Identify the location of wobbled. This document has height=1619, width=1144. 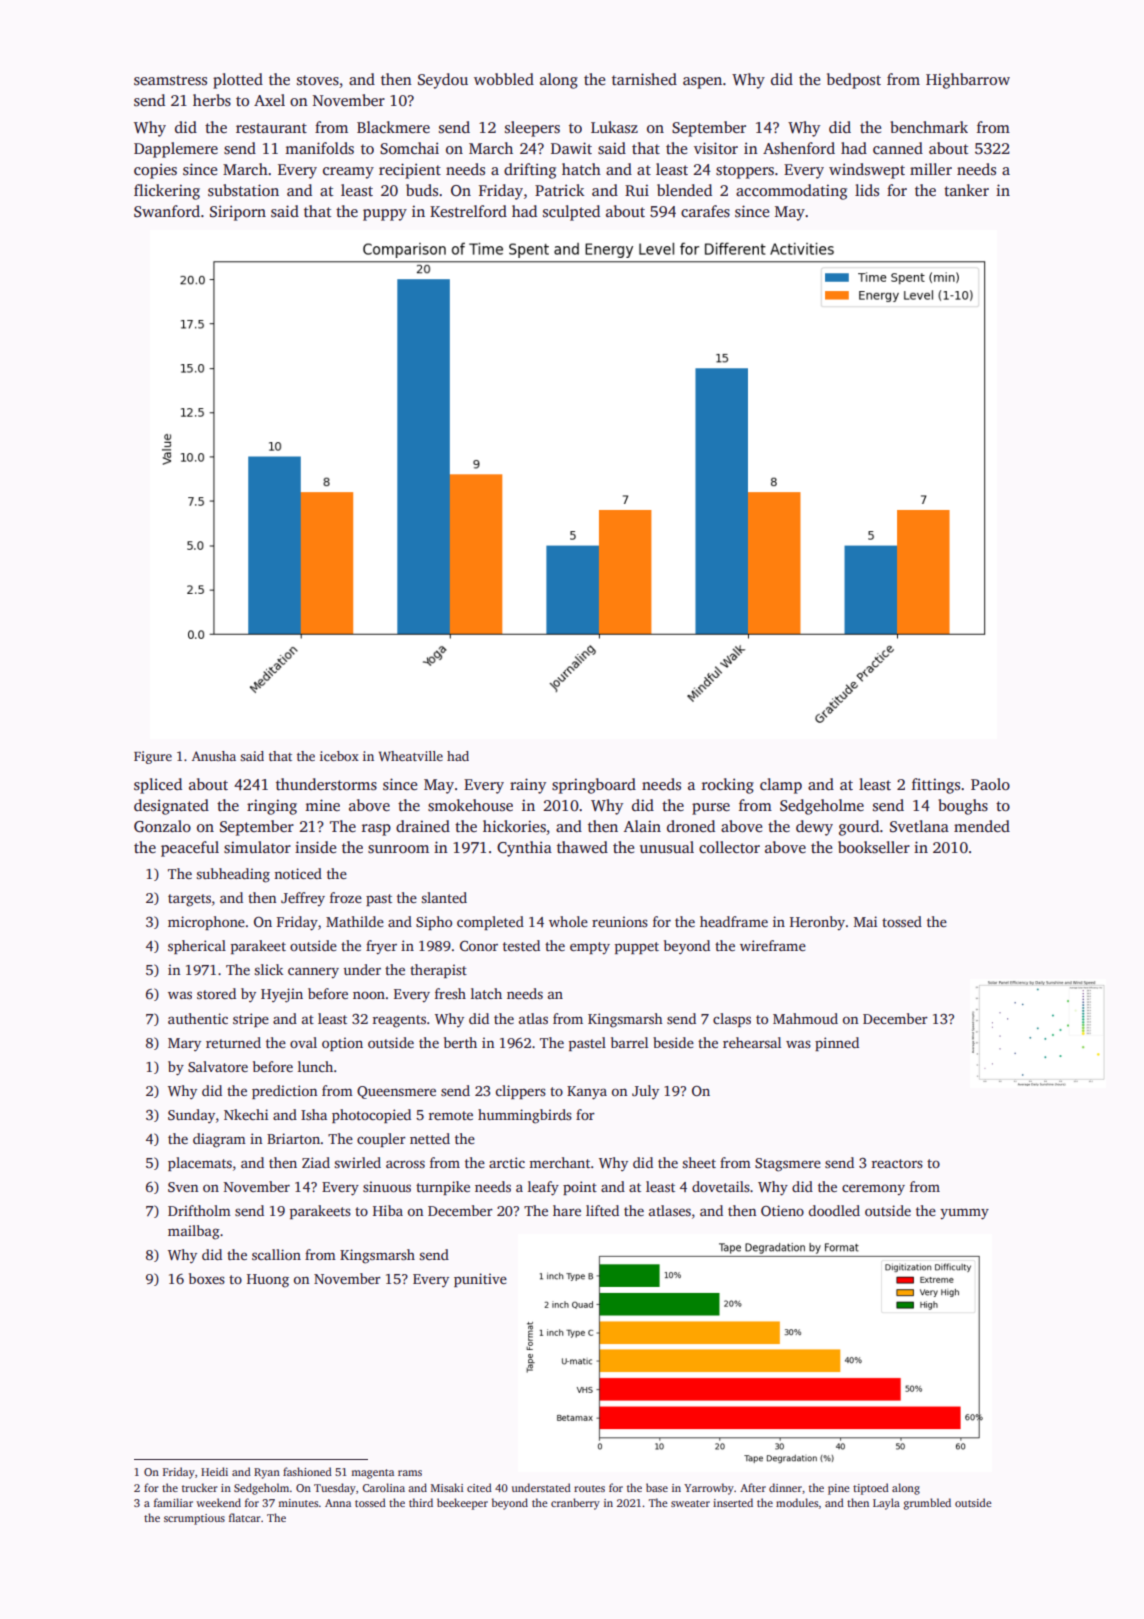
(504, 79).
